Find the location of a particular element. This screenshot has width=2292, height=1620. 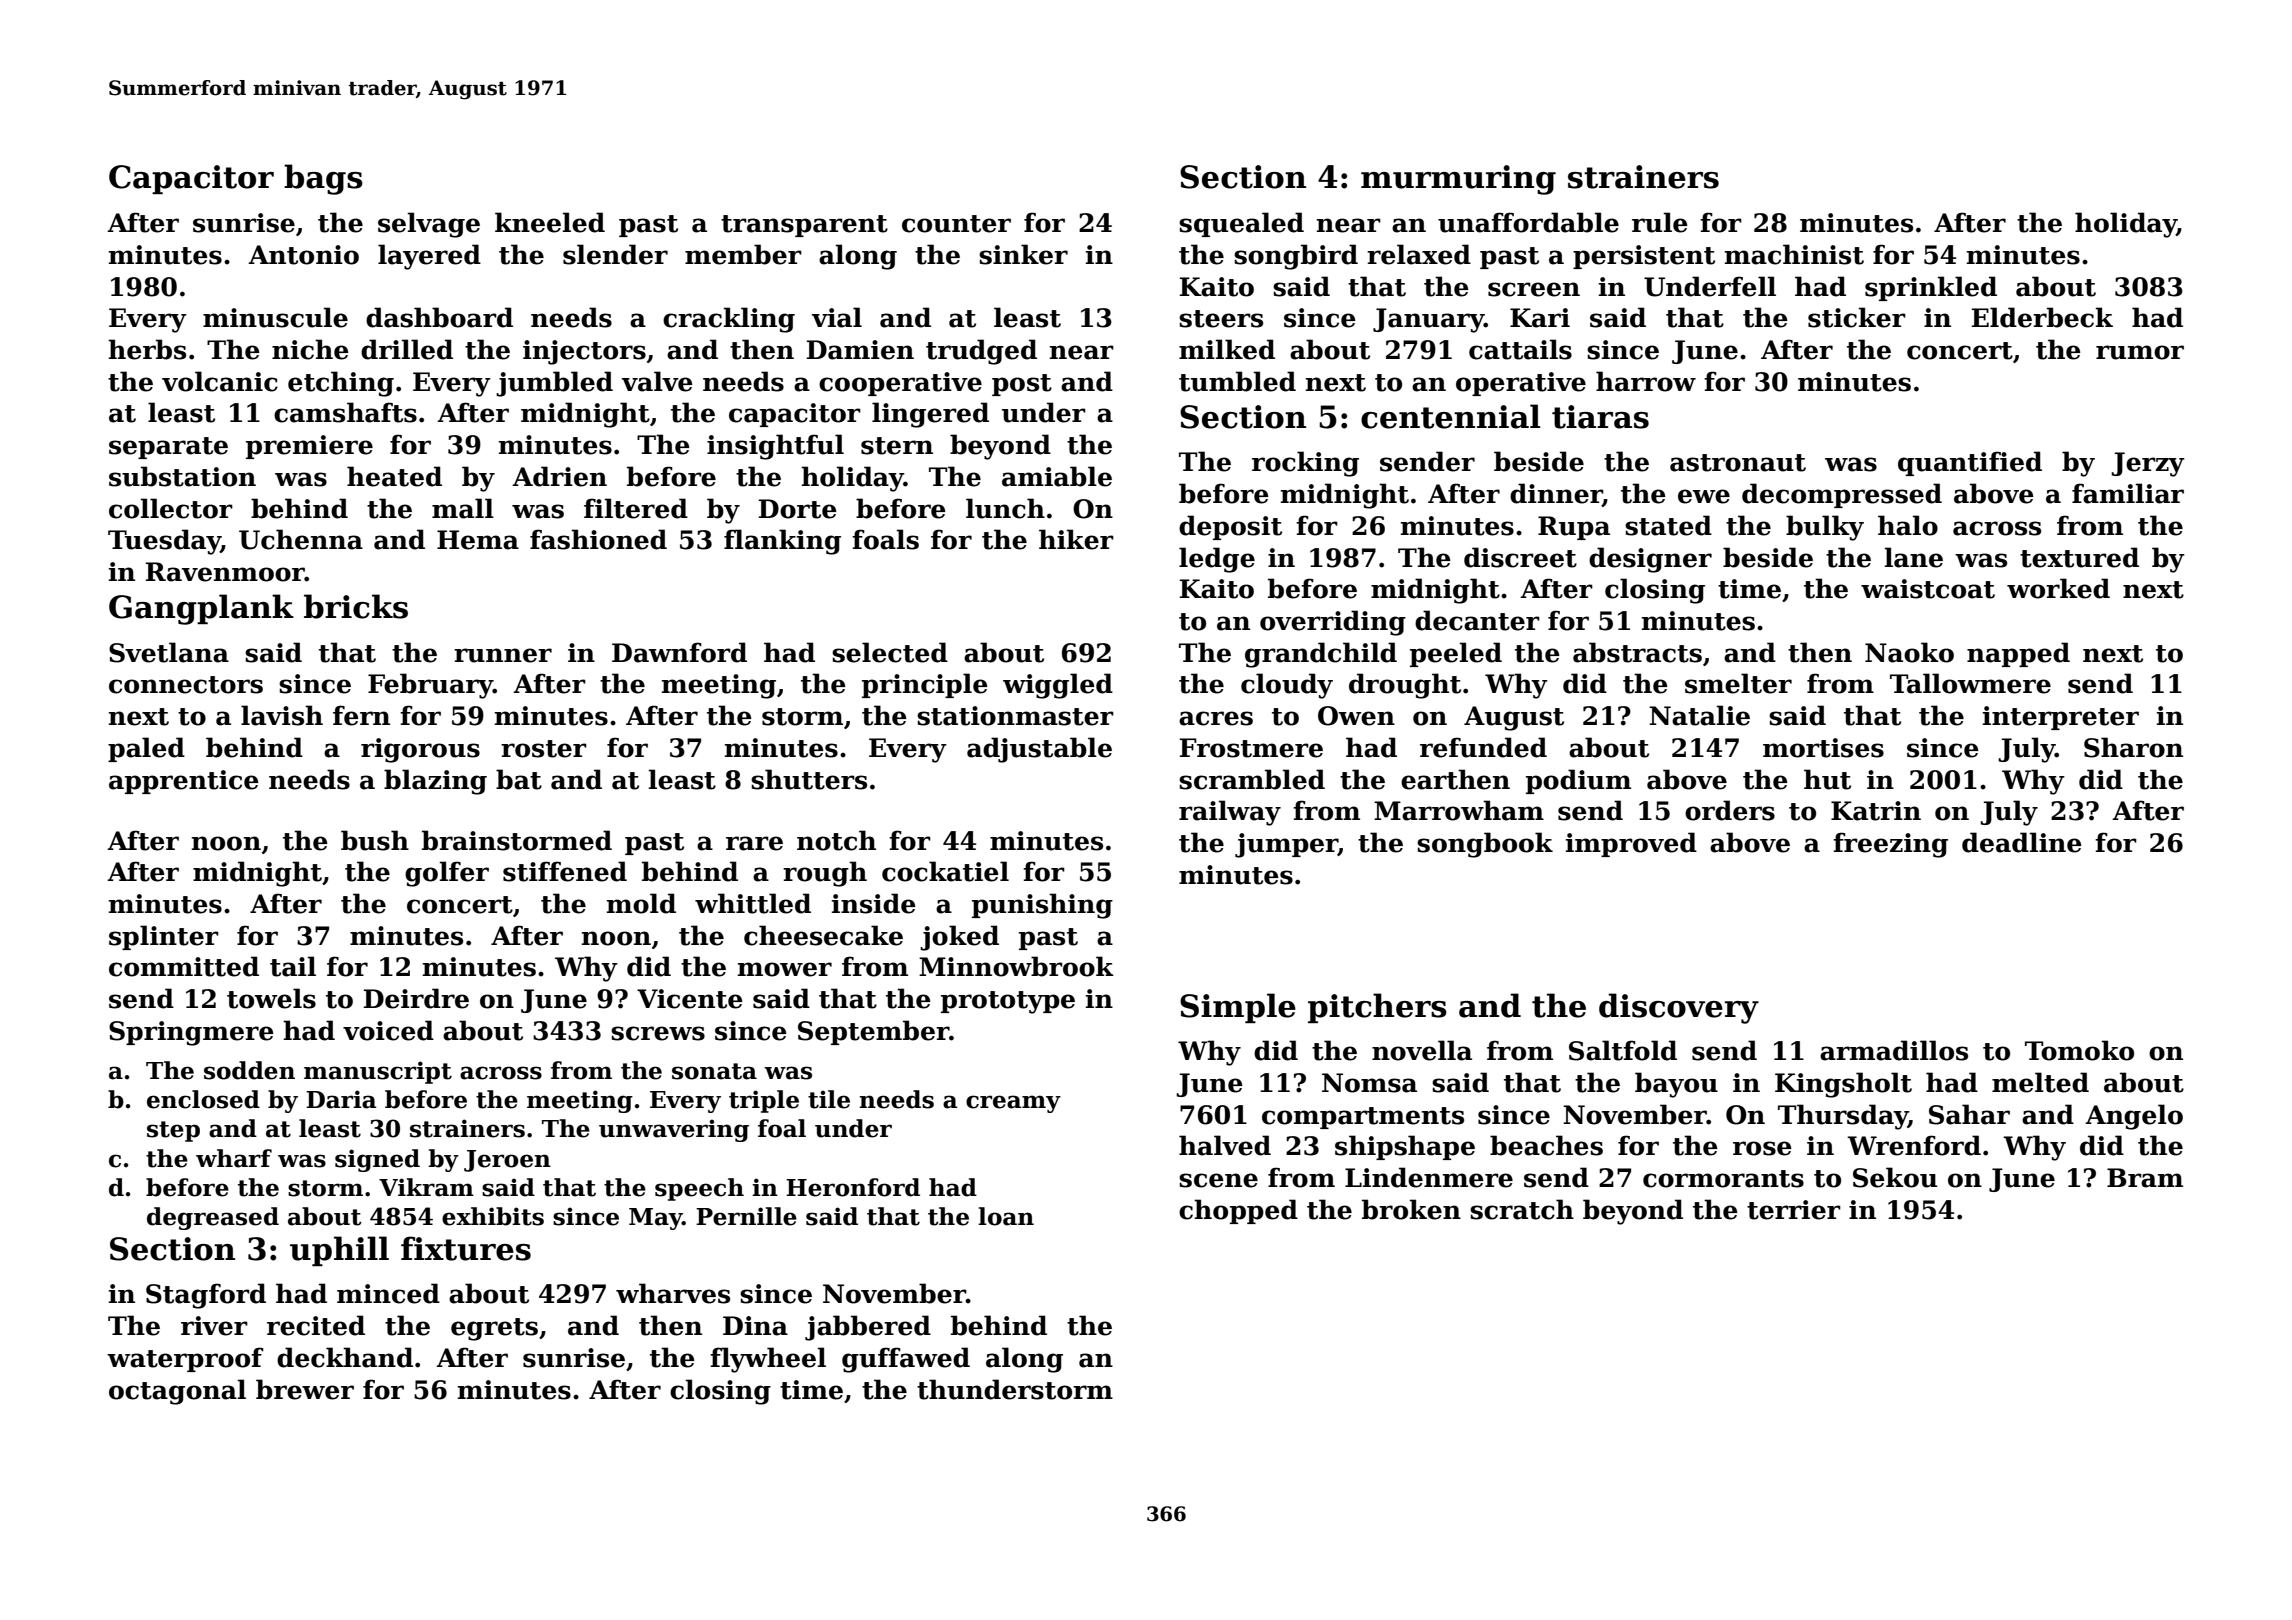

bricks is located at coordinates (356, 606).
